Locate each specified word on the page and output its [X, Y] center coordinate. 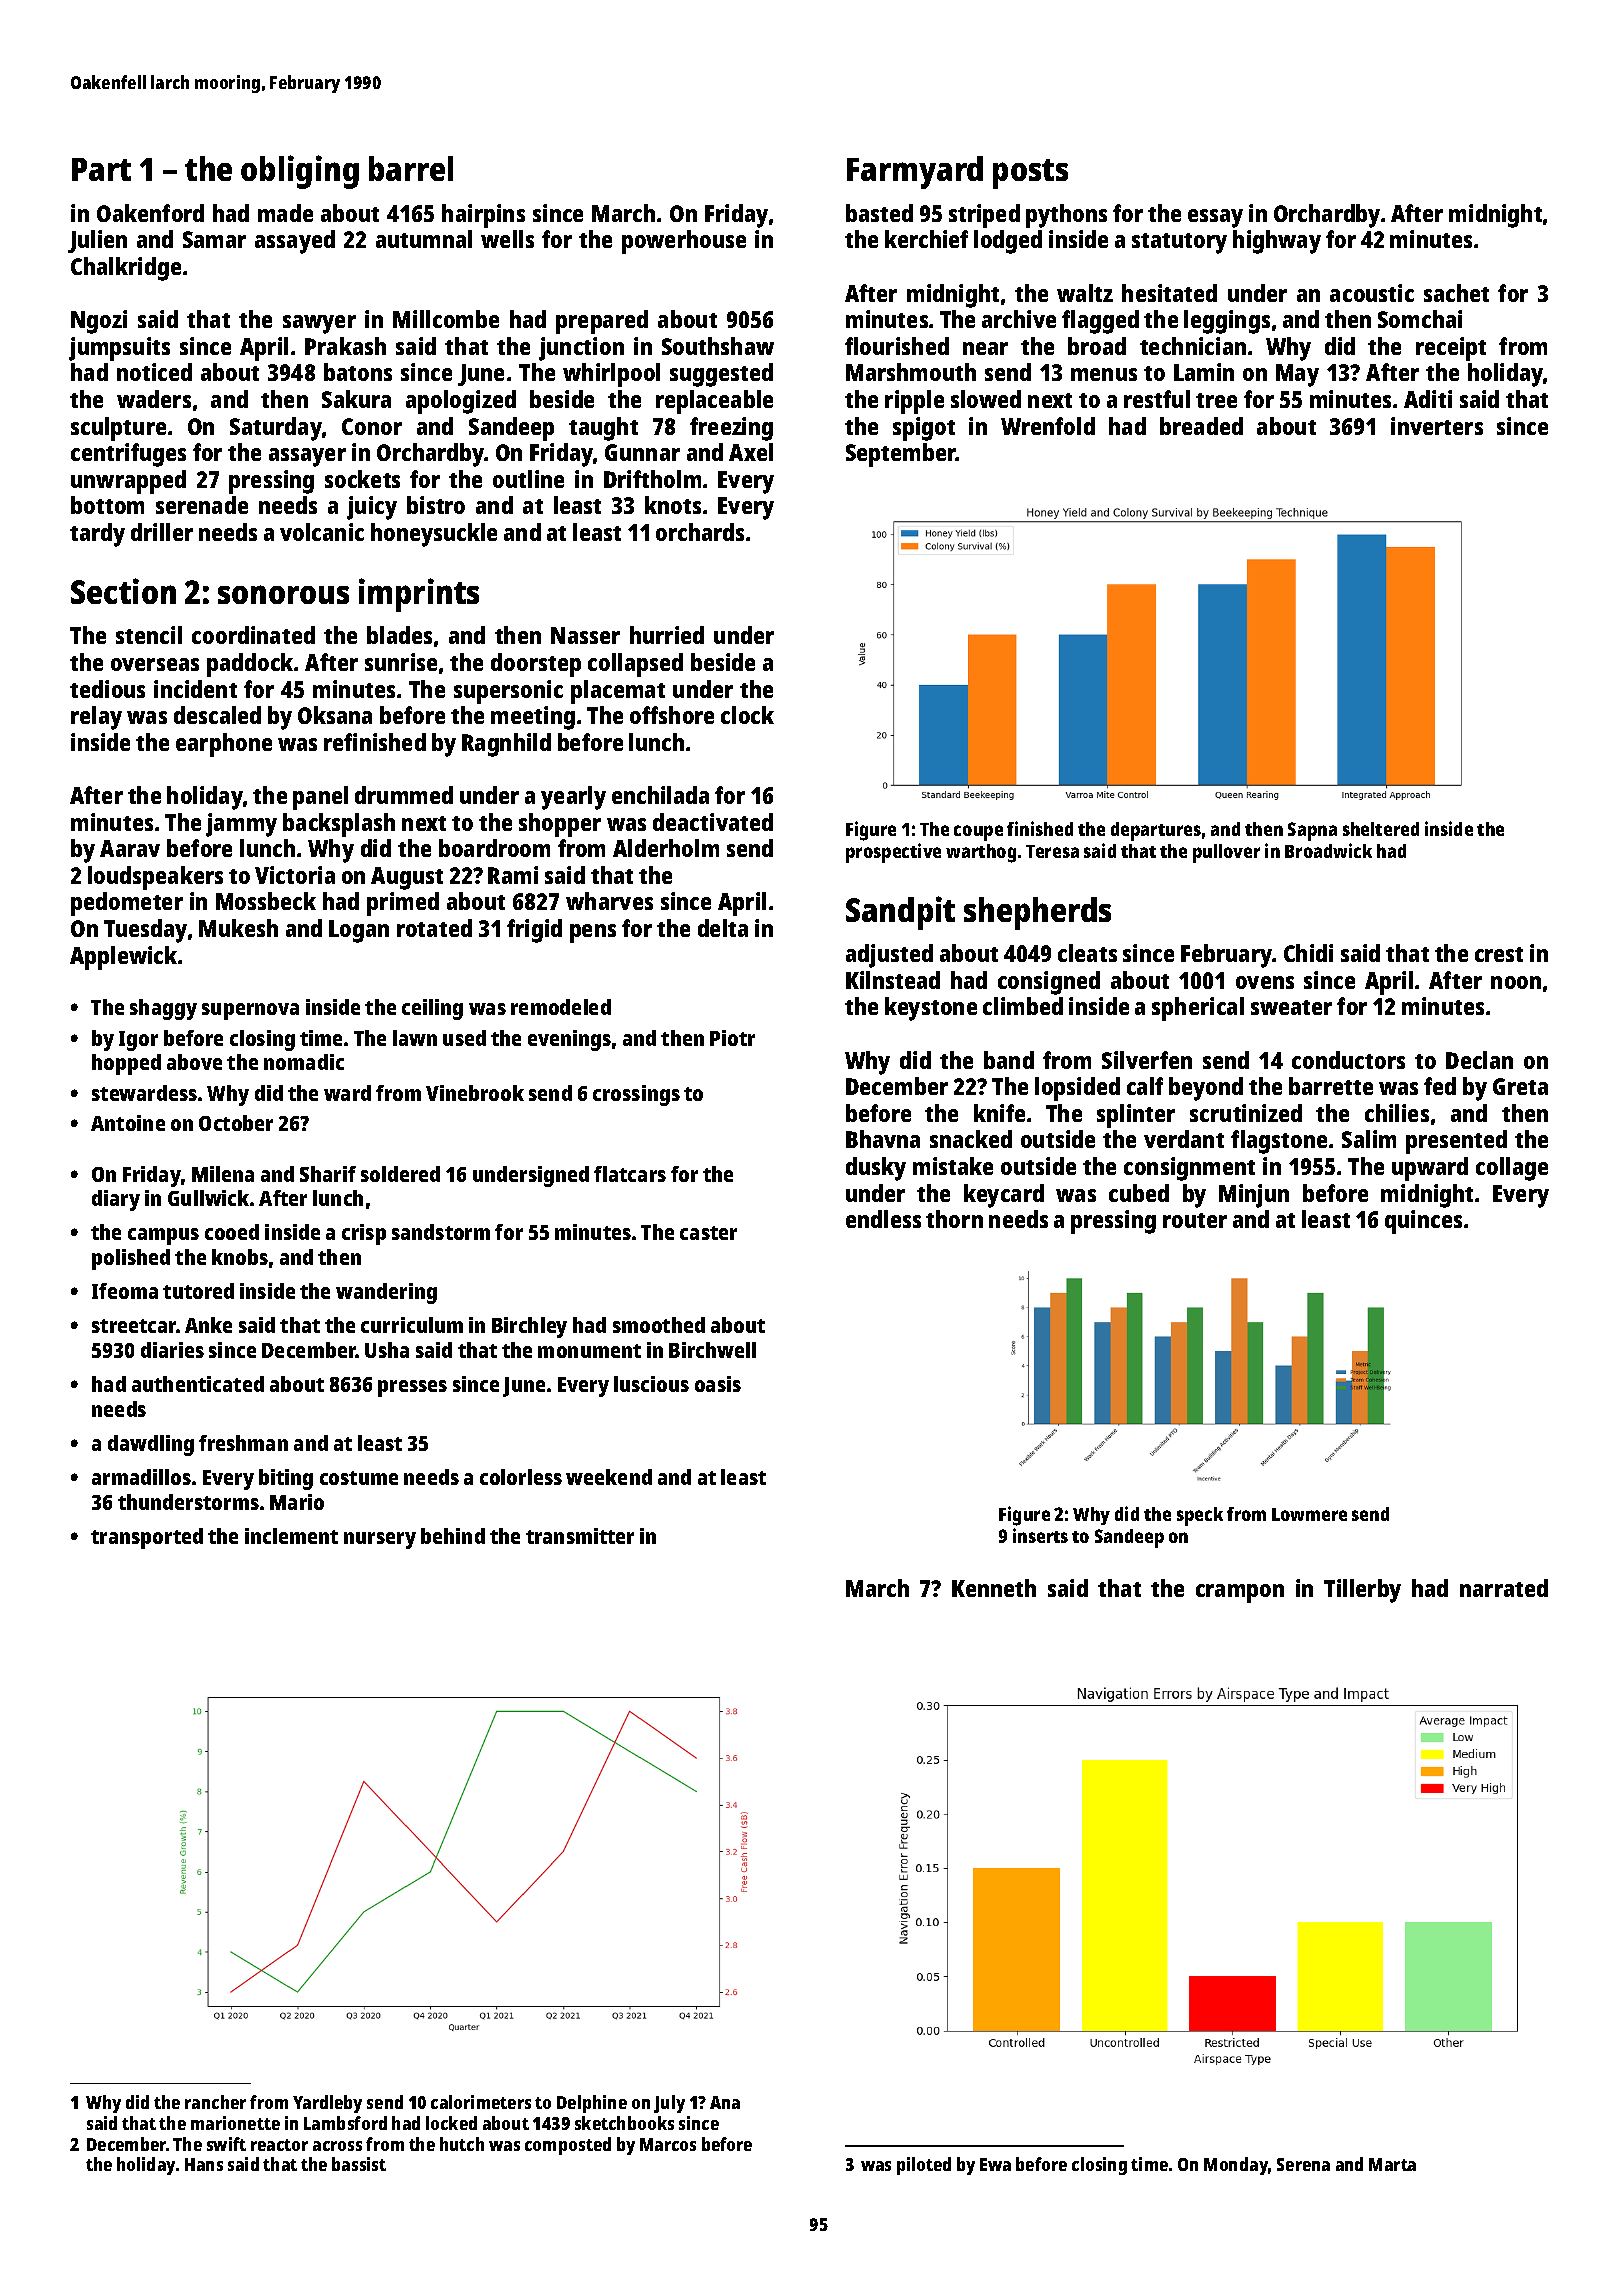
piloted [924, 2166]
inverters [1437, 426]
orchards [700, 532]
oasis [718, 1384]
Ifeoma [125, 1291]
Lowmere [1309, 1514]
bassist [359, 2164]
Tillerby [1362, 1591]
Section [123, 591]
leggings [1227, 322]
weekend [609, 1477]
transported [147, 1538]
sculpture [118, 429]
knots [673, 505]
